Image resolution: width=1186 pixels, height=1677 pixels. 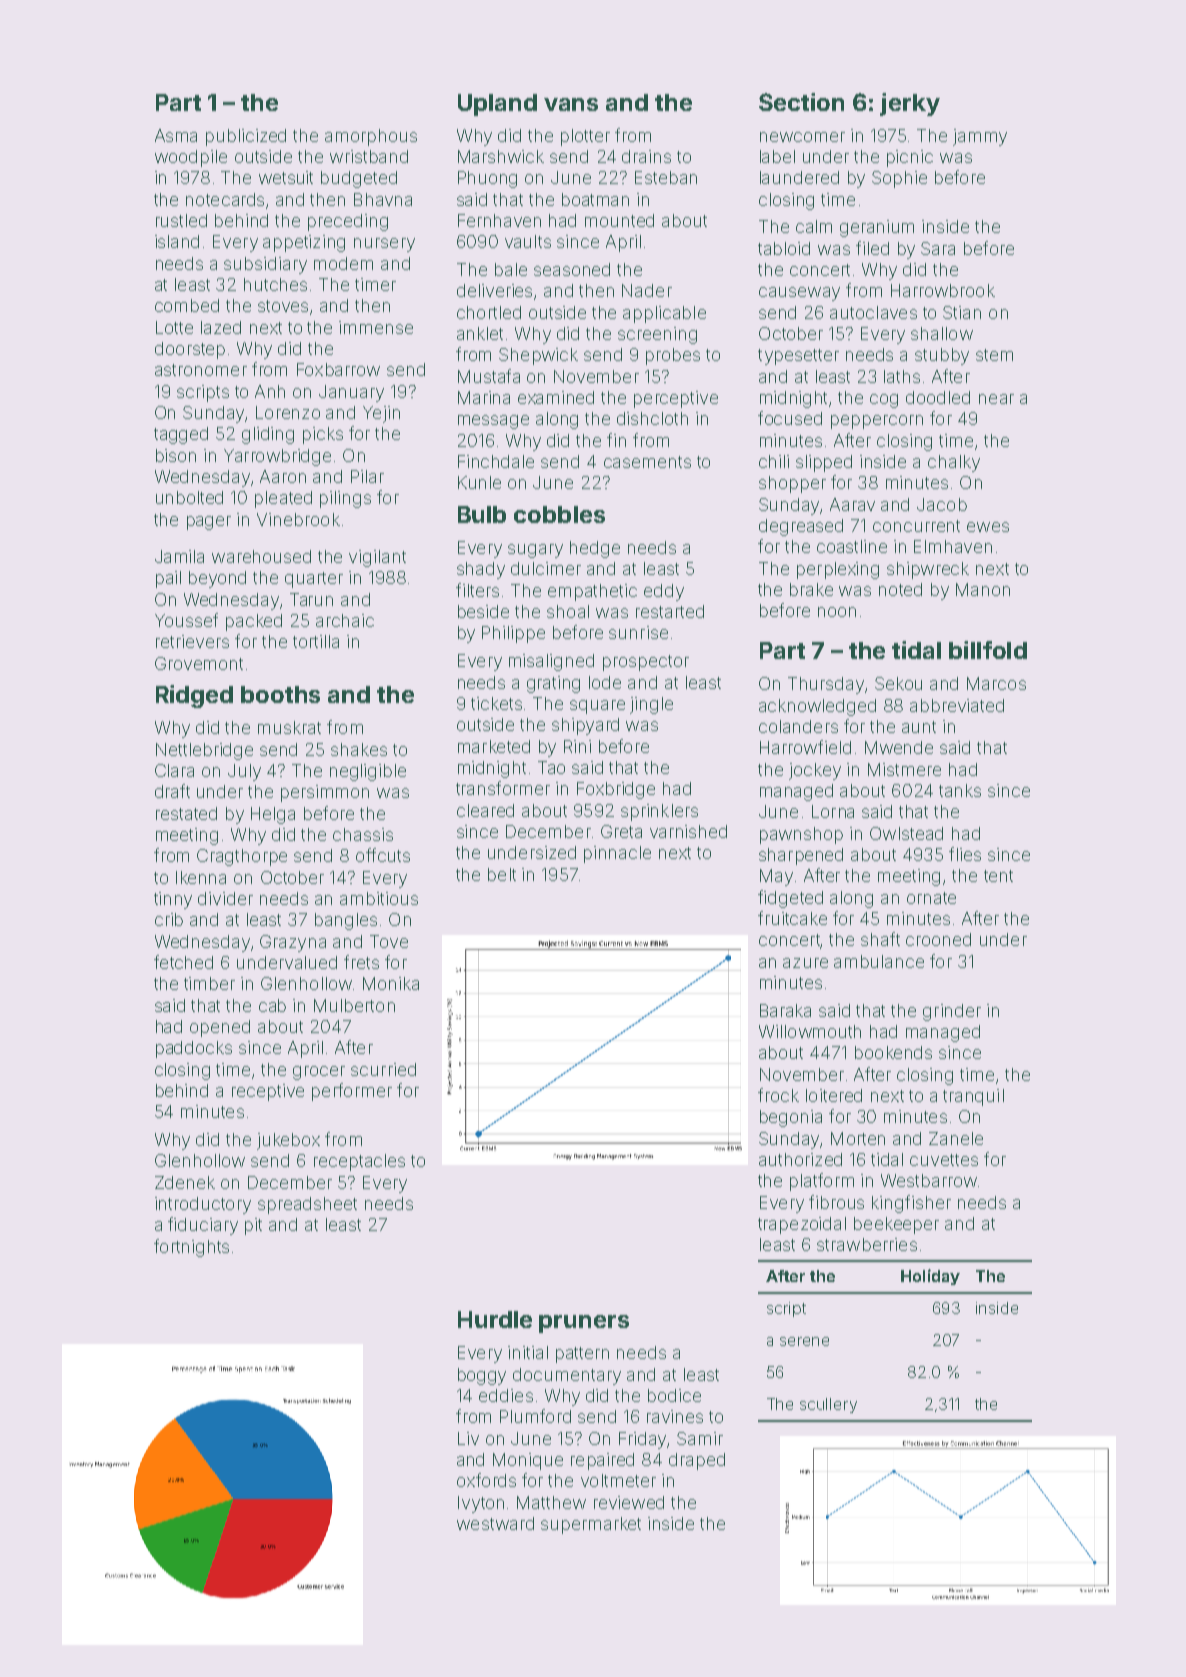 What do you see at coordinates (497, 105) in the screenshot?
I see `Upland` at bounding box center [497, 105].
